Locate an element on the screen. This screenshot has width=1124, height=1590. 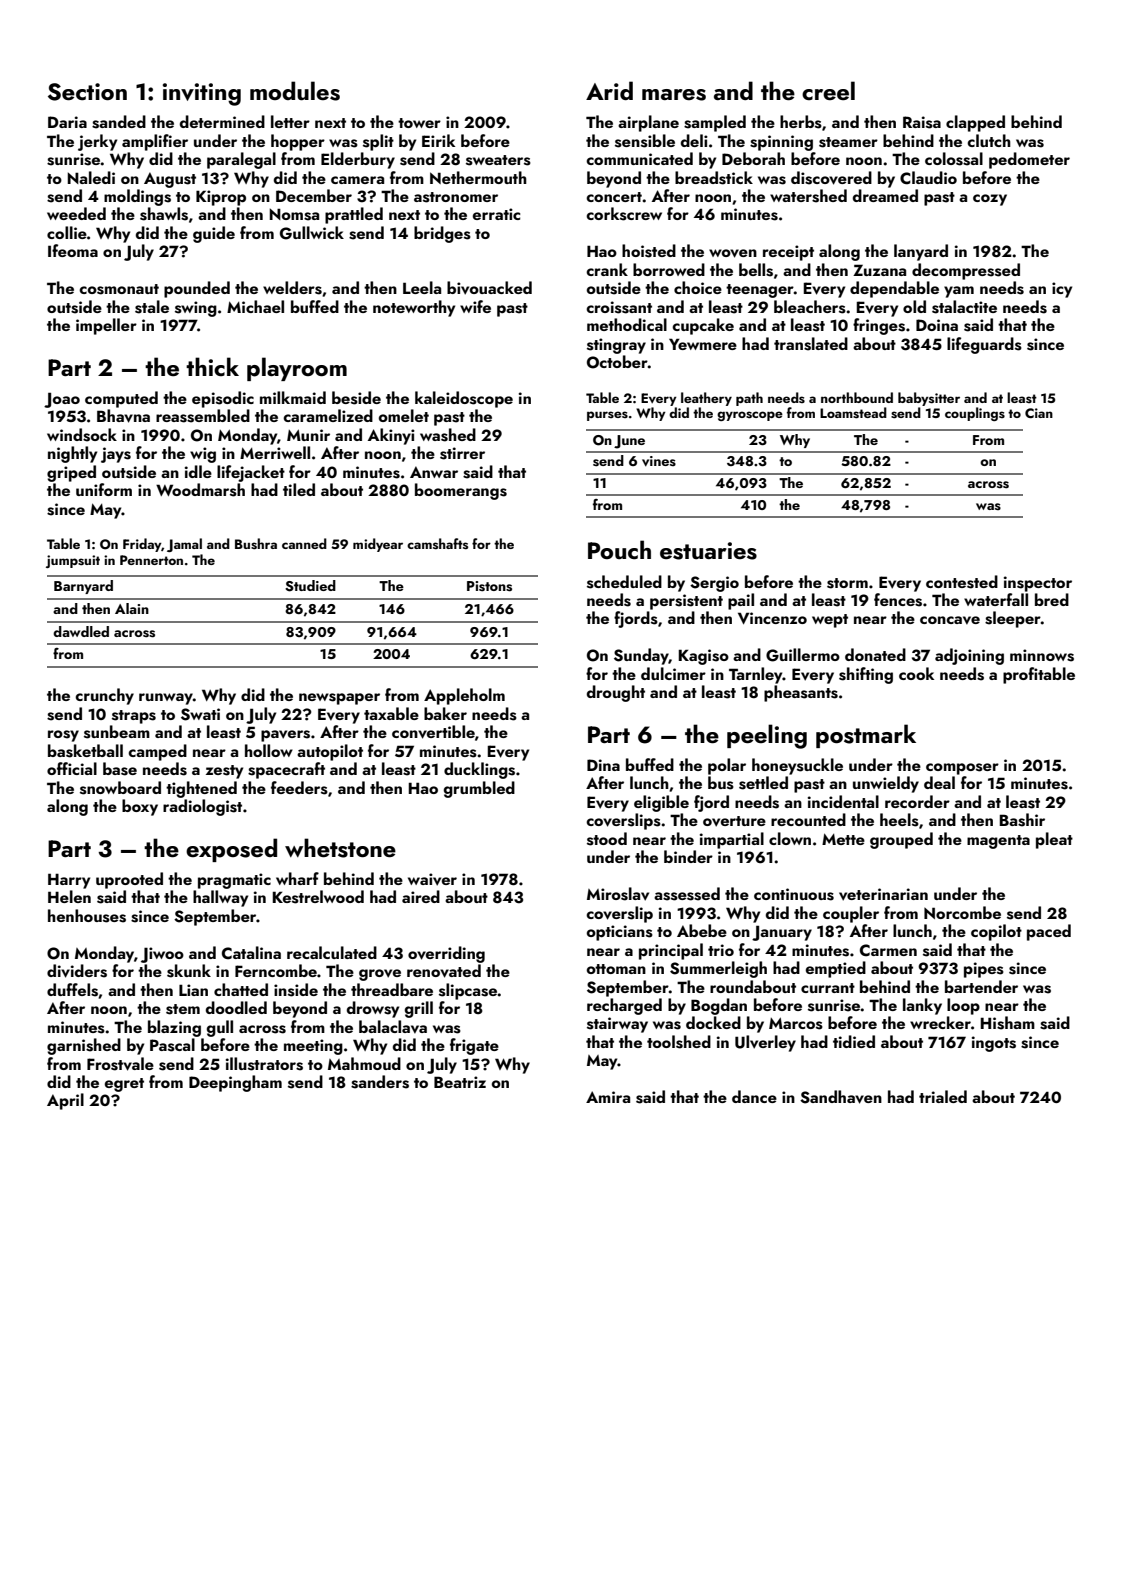
modules is located at coordinates (295, 91).
